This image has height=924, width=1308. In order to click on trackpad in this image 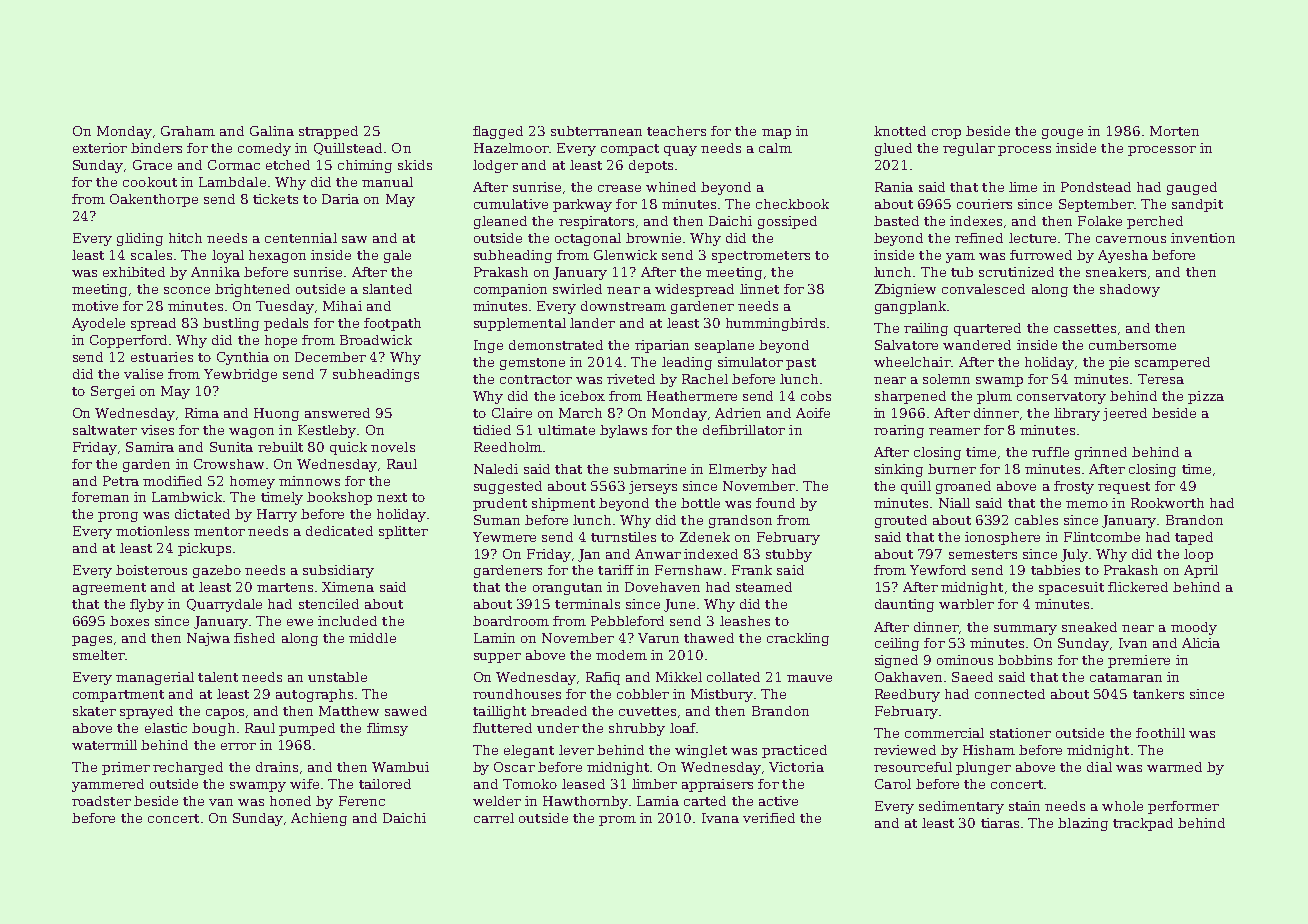, I will do `click(1143, 824)`.
